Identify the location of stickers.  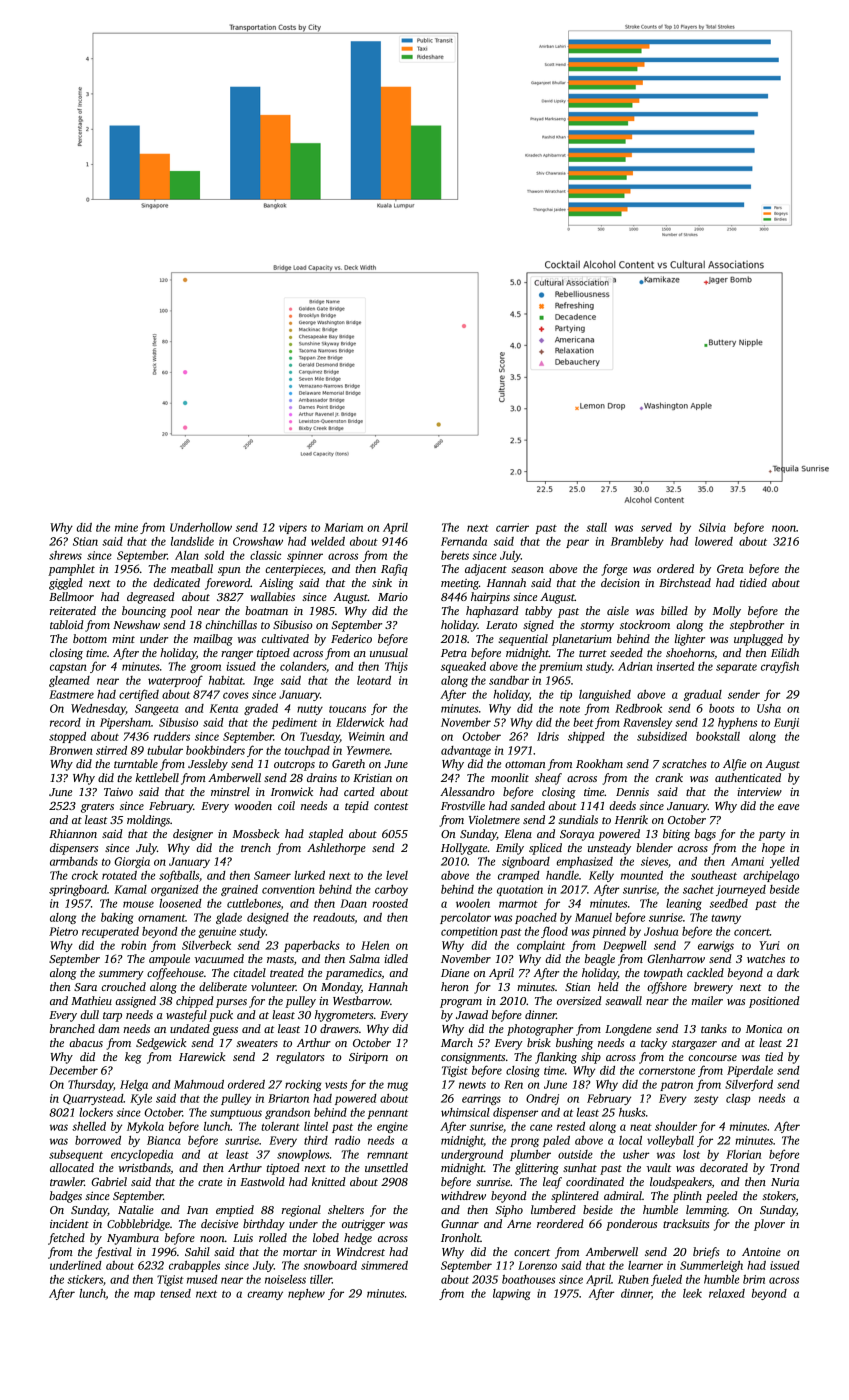
(85, 1279).
